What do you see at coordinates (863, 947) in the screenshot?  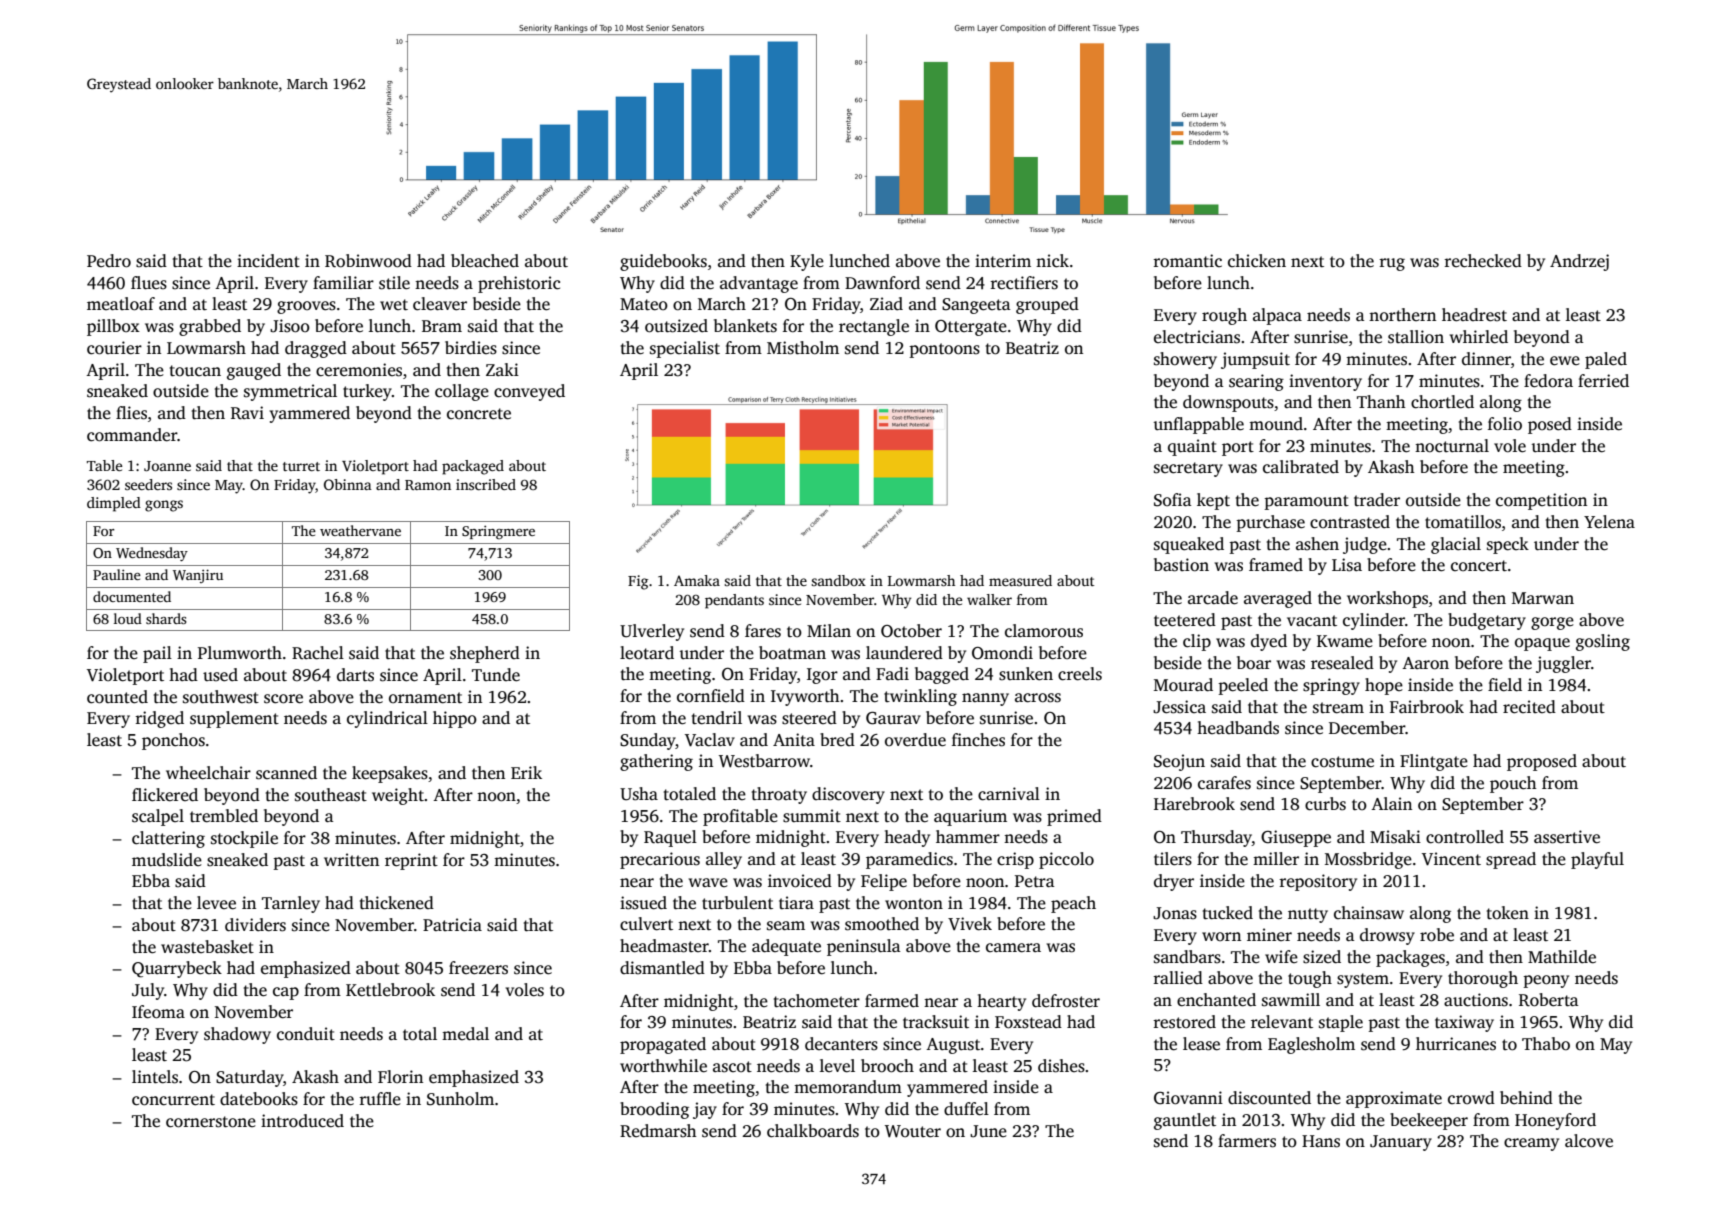 I see `peninsula` at bounding box center [863, 947].
